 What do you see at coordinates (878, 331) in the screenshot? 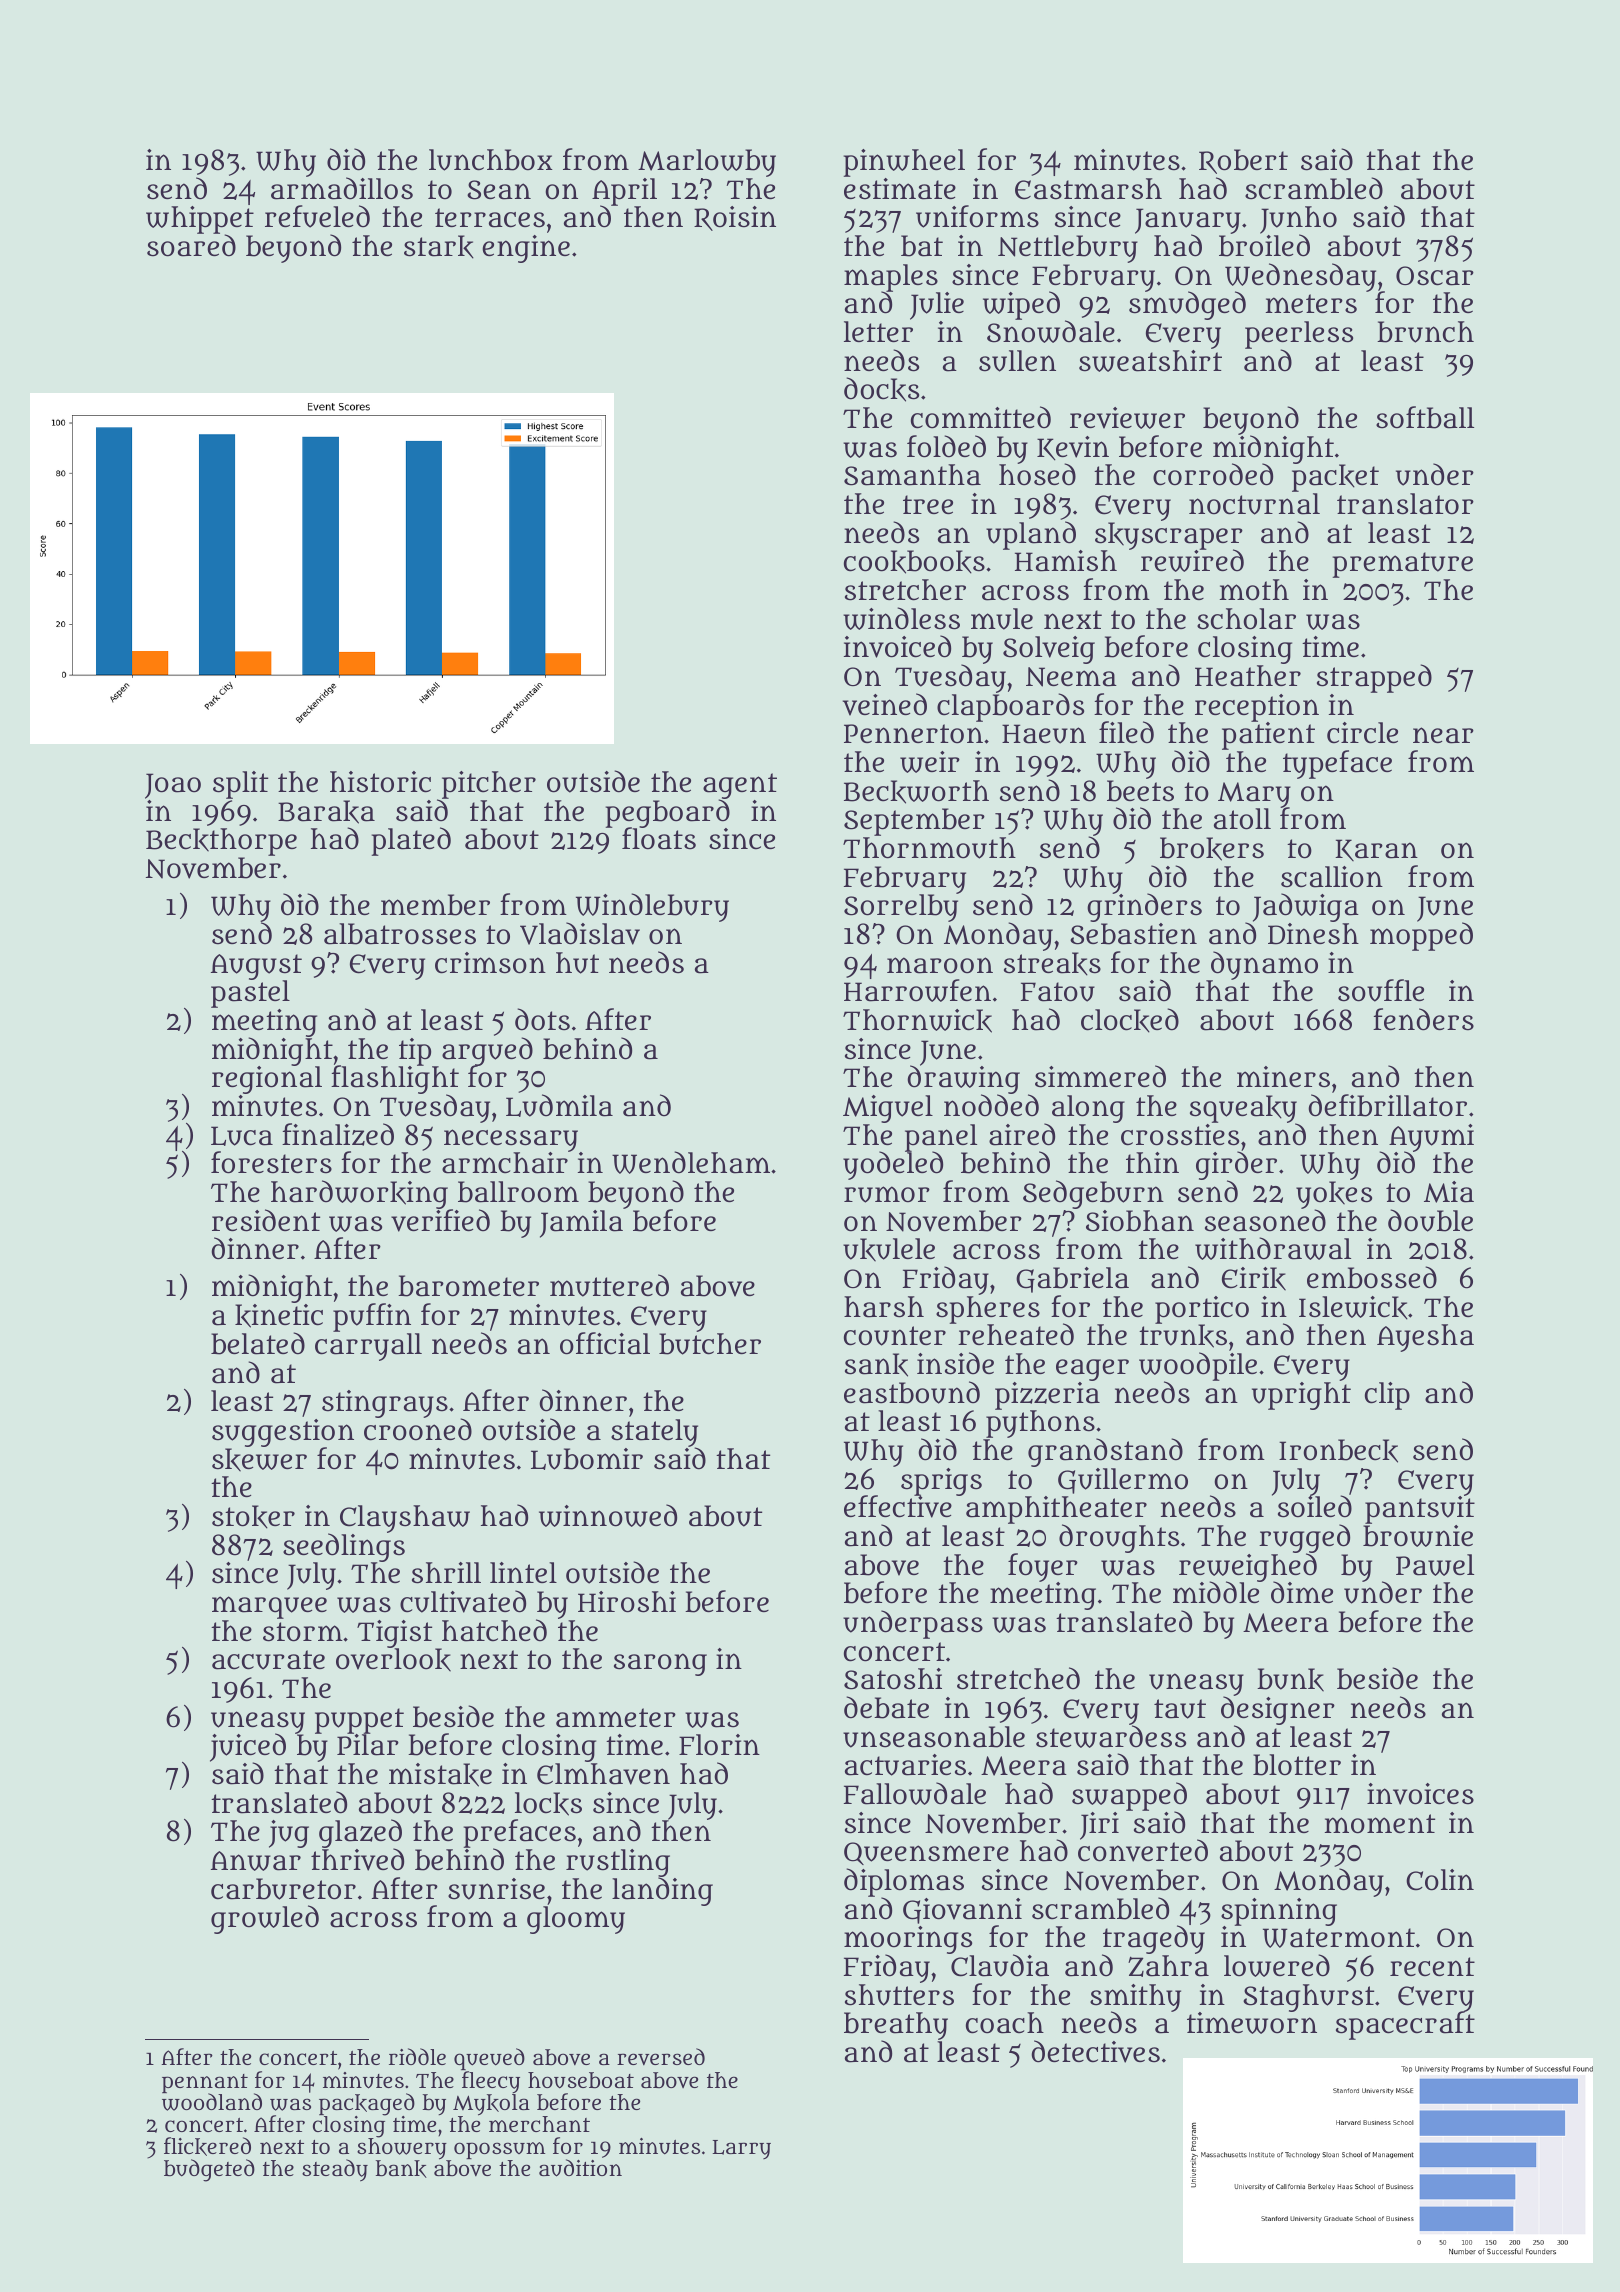
I see `letter` at bounding box center [878, 331].
